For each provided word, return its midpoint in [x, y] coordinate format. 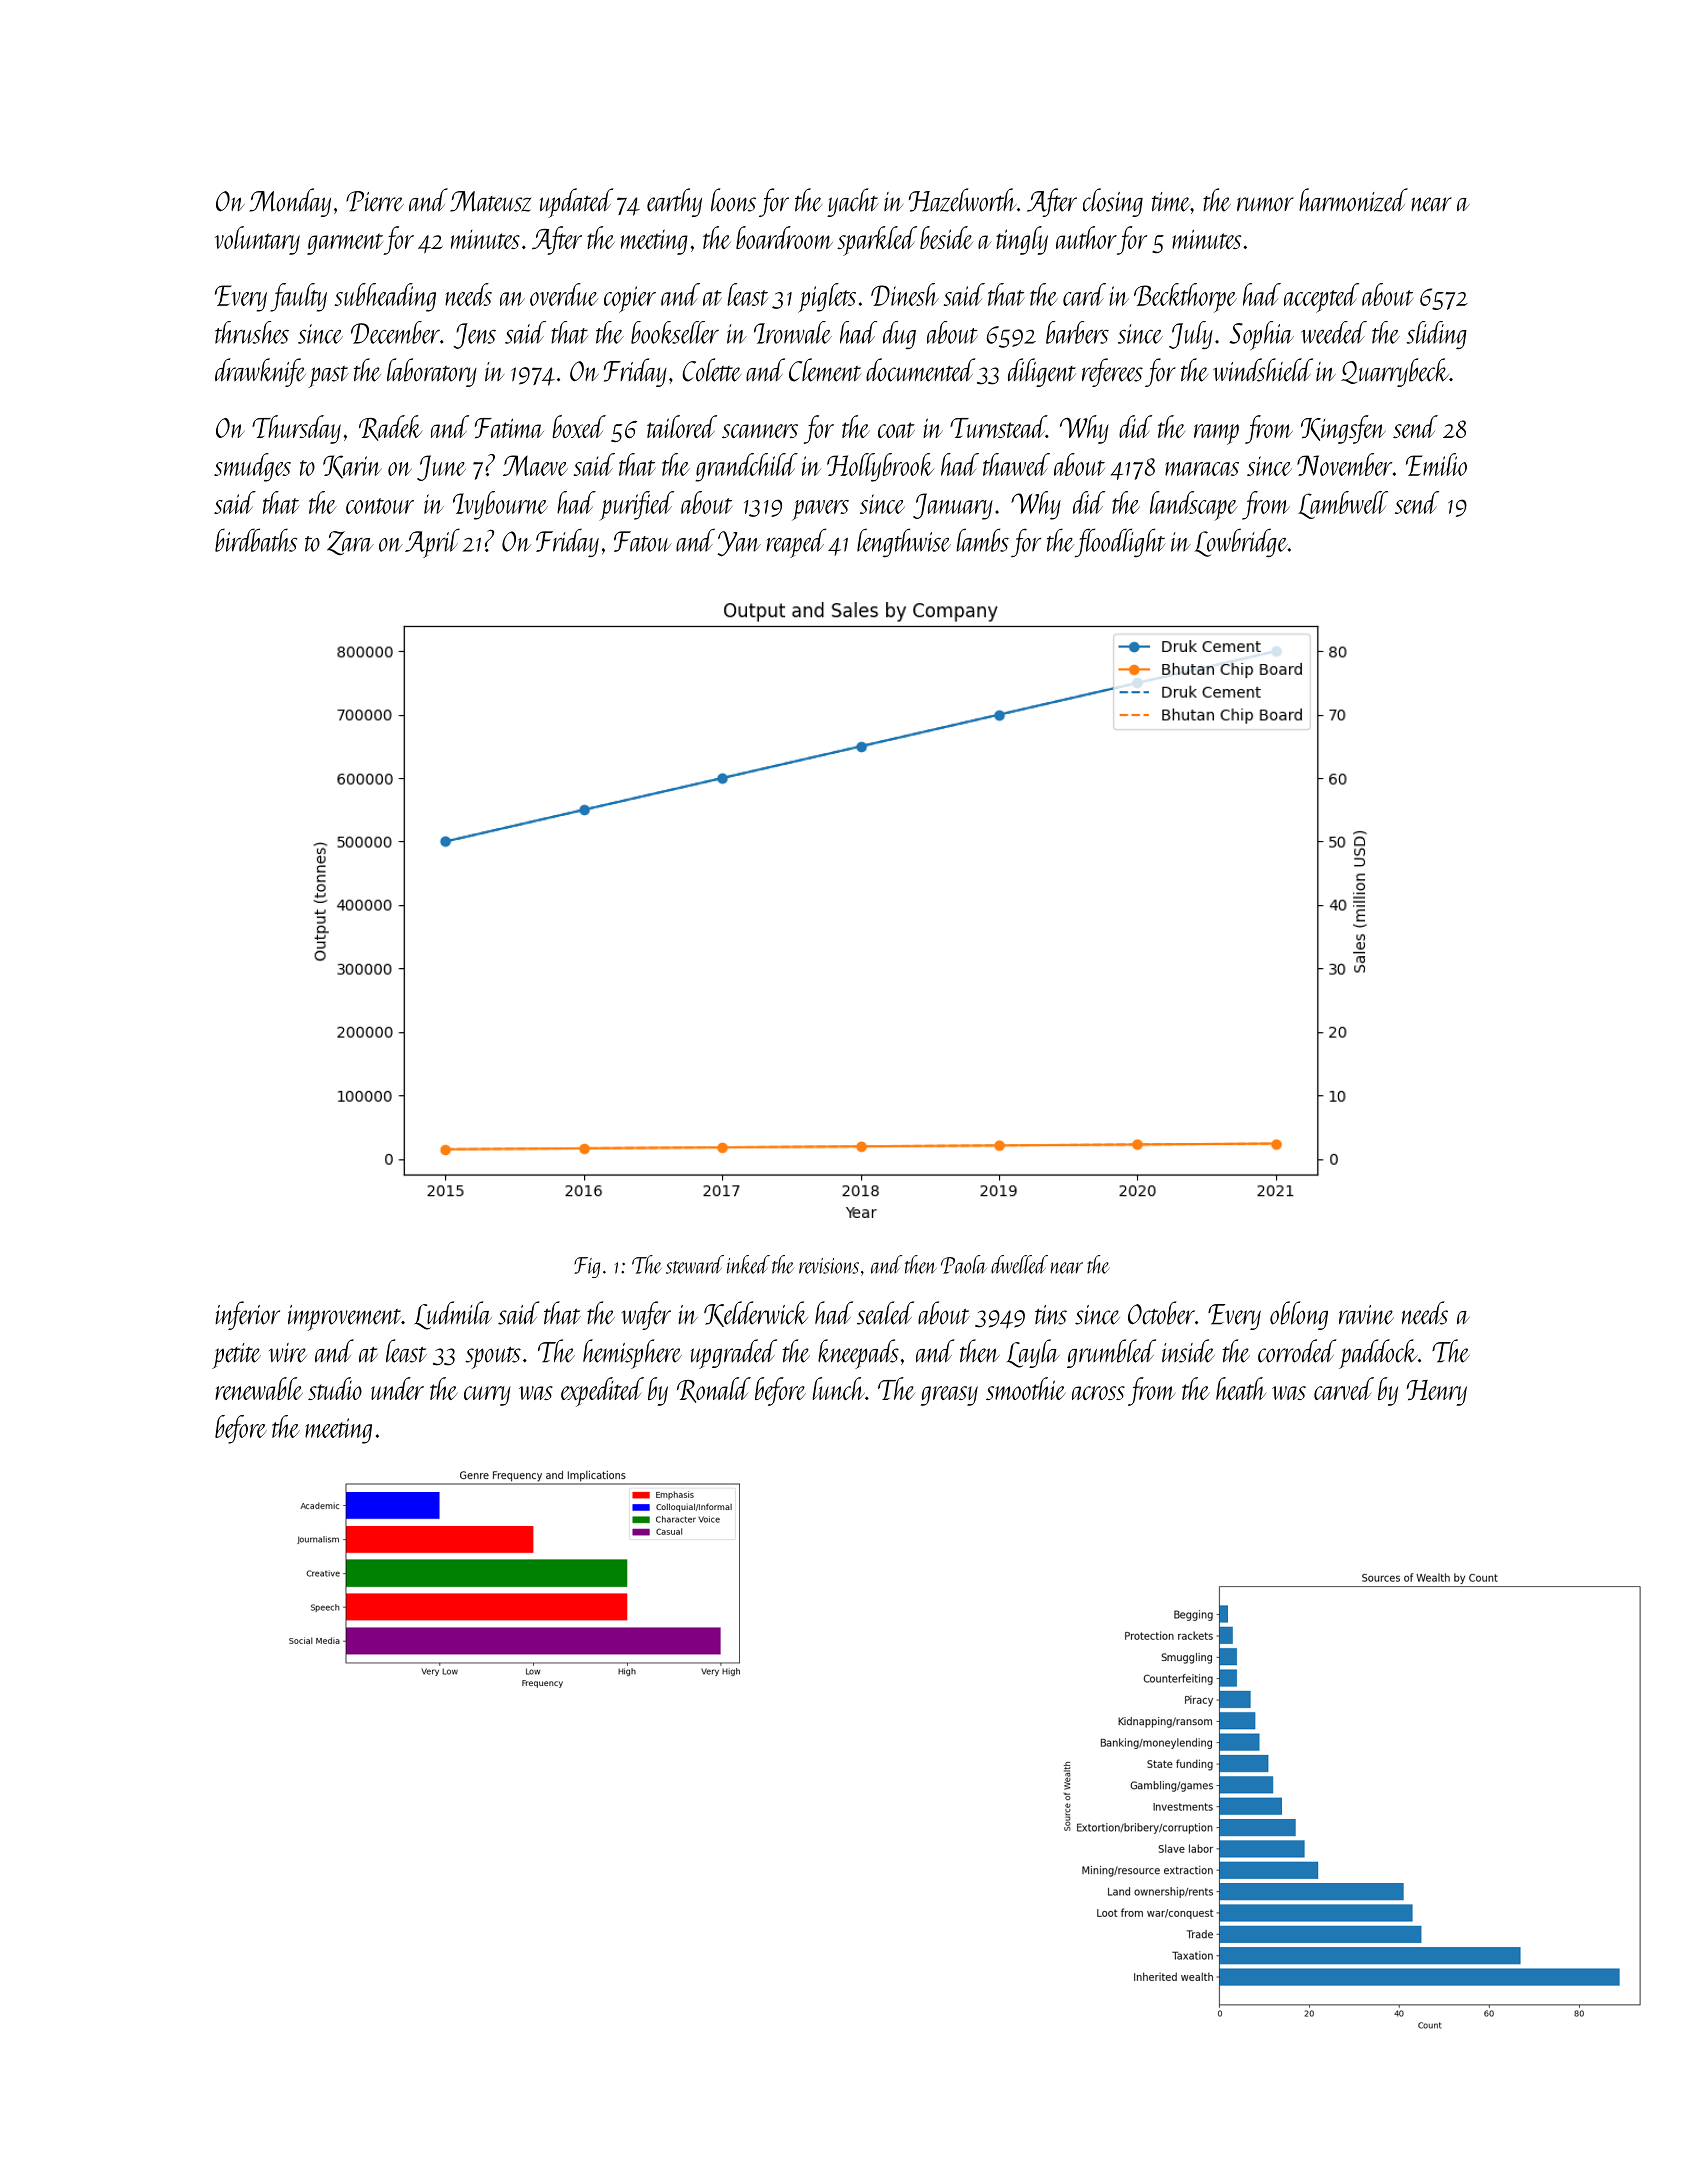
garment [345, 244]
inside [1188, 1351]
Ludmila [453, 1315]
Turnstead [998, 426]
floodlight [1120, 542]
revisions [829, 1266]
